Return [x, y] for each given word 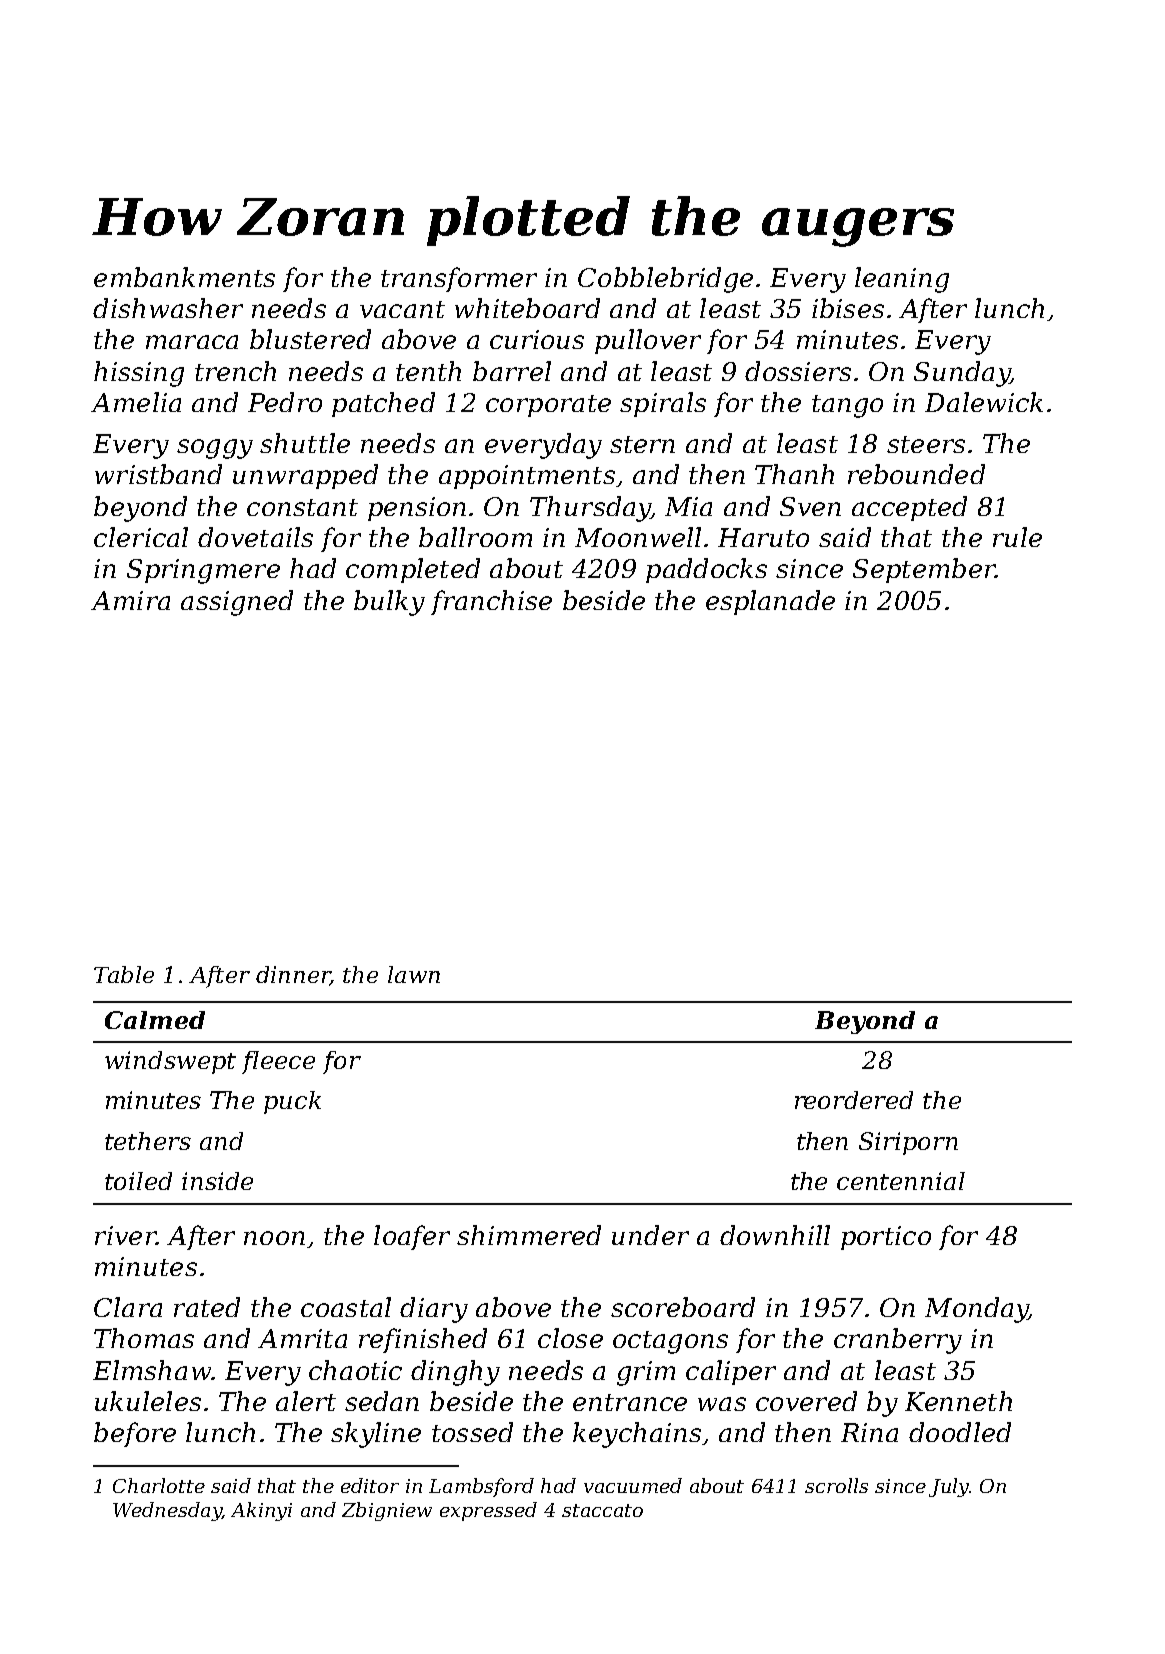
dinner [293, 976]
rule [1017, 537]
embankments [184, 277]
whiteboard [527, 308]
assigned [237, 603]
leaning [902, 280]
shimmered [529, 1235]
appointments [527, 477]
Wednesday [167, 1511]
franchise [491, 602]
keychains [637, 1435]
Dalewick [984, 402]
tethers [148, 1141]
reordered [854, 1100]
